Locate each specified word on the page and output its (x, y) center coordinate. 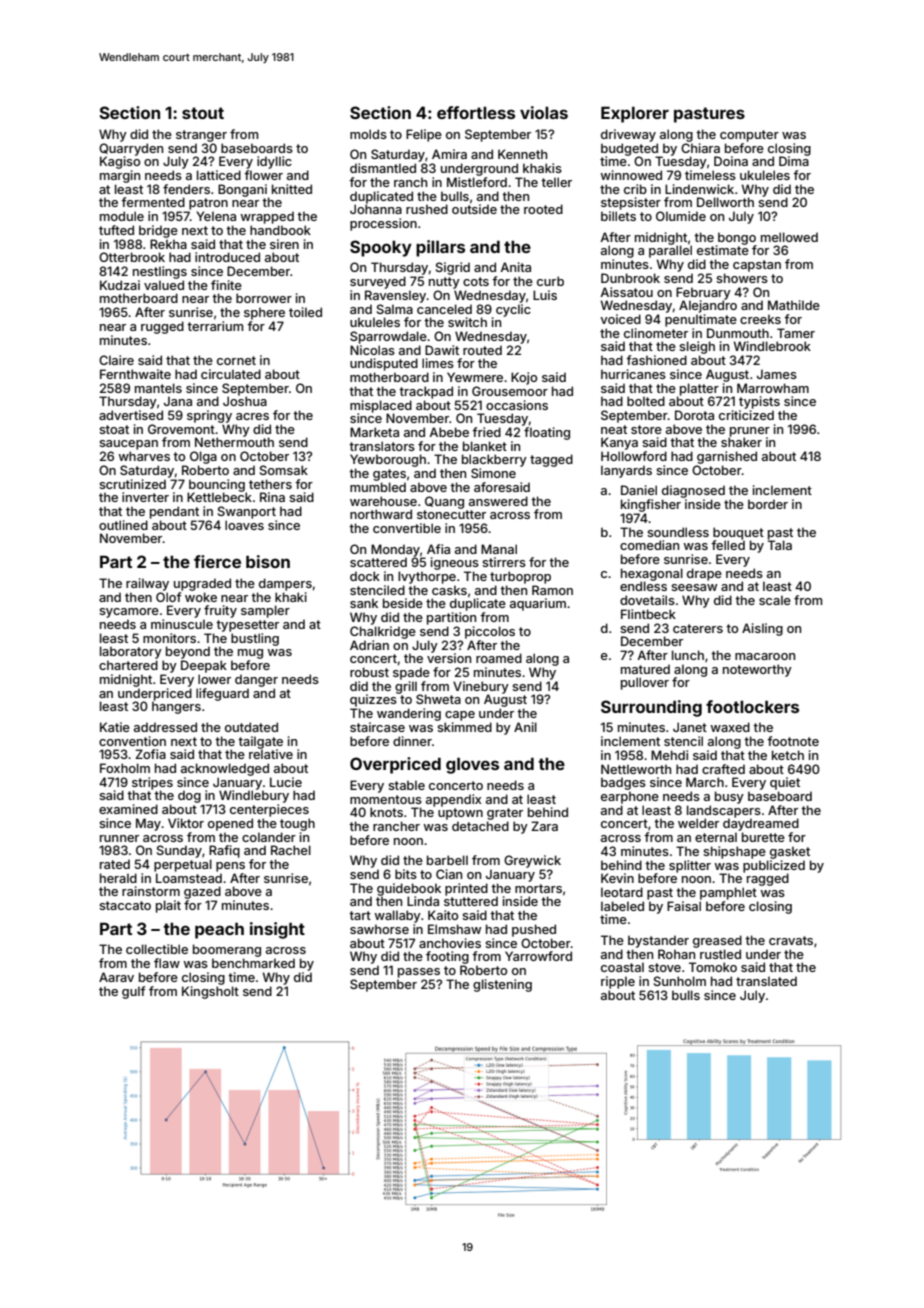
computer (749, 136)
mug (250, 654)
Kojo (524, 378)
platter (699, 389)
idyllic (274, 162)
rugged (162, 327)
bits (406, 874)
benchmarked (253, 963)
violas (544, 112)
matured (645, 669)
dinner (412, 741)
